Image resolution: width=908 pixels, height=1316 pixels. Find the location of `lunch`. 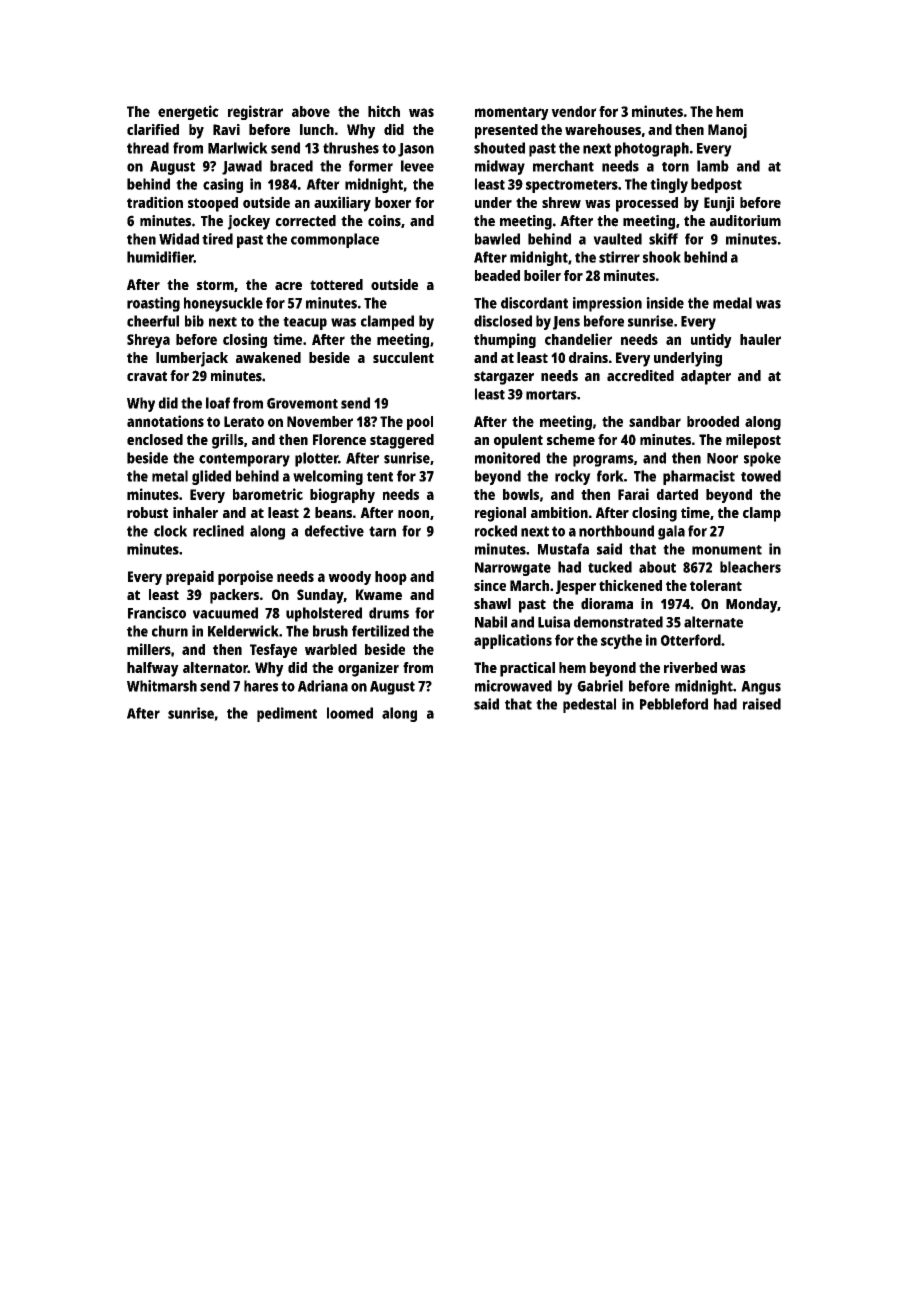

lunch is located at coordinates (317, 129).
